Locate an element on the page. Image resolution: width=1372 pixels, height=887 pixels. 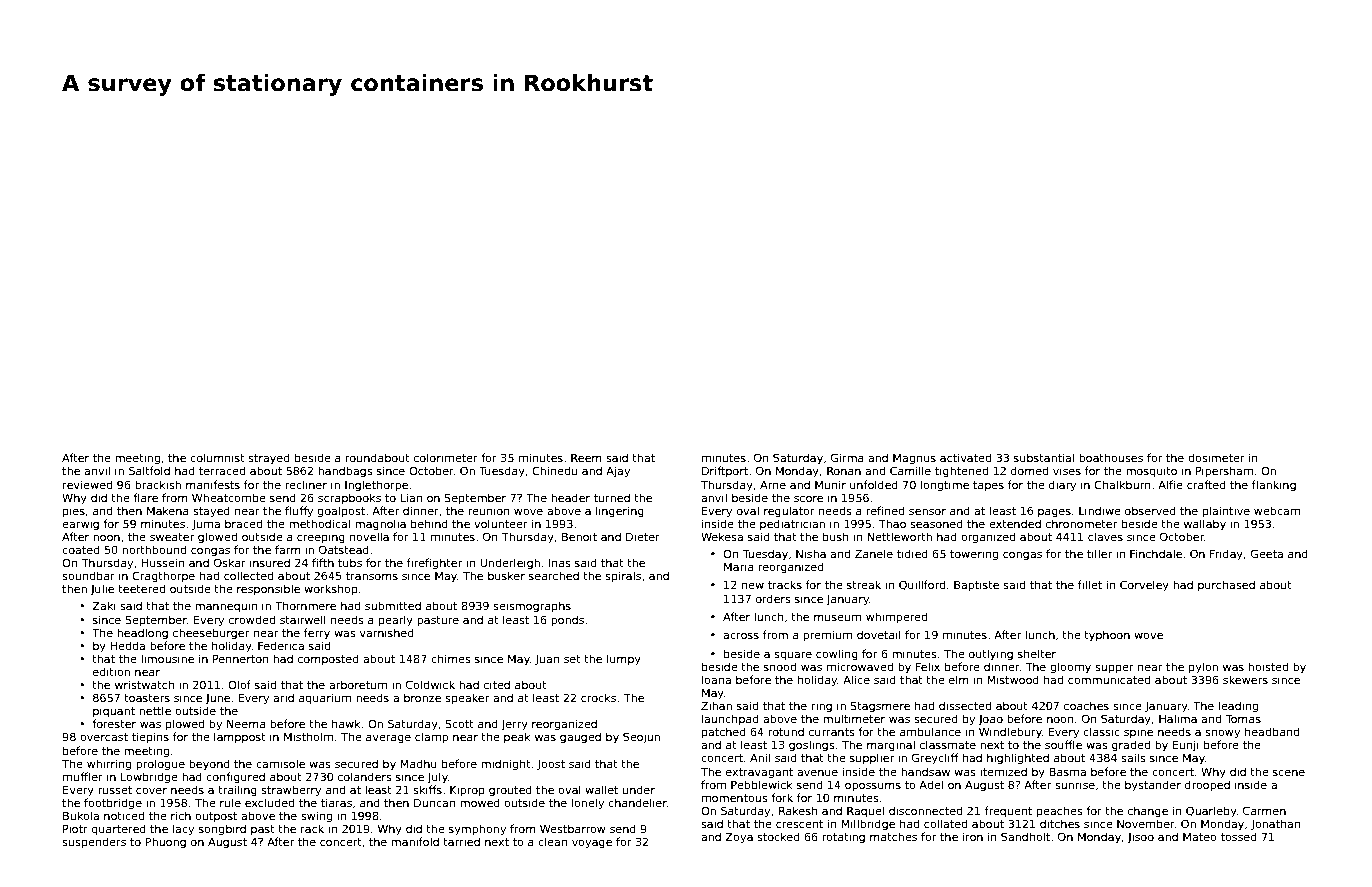
overcast is located at coordinates (104, 737).
